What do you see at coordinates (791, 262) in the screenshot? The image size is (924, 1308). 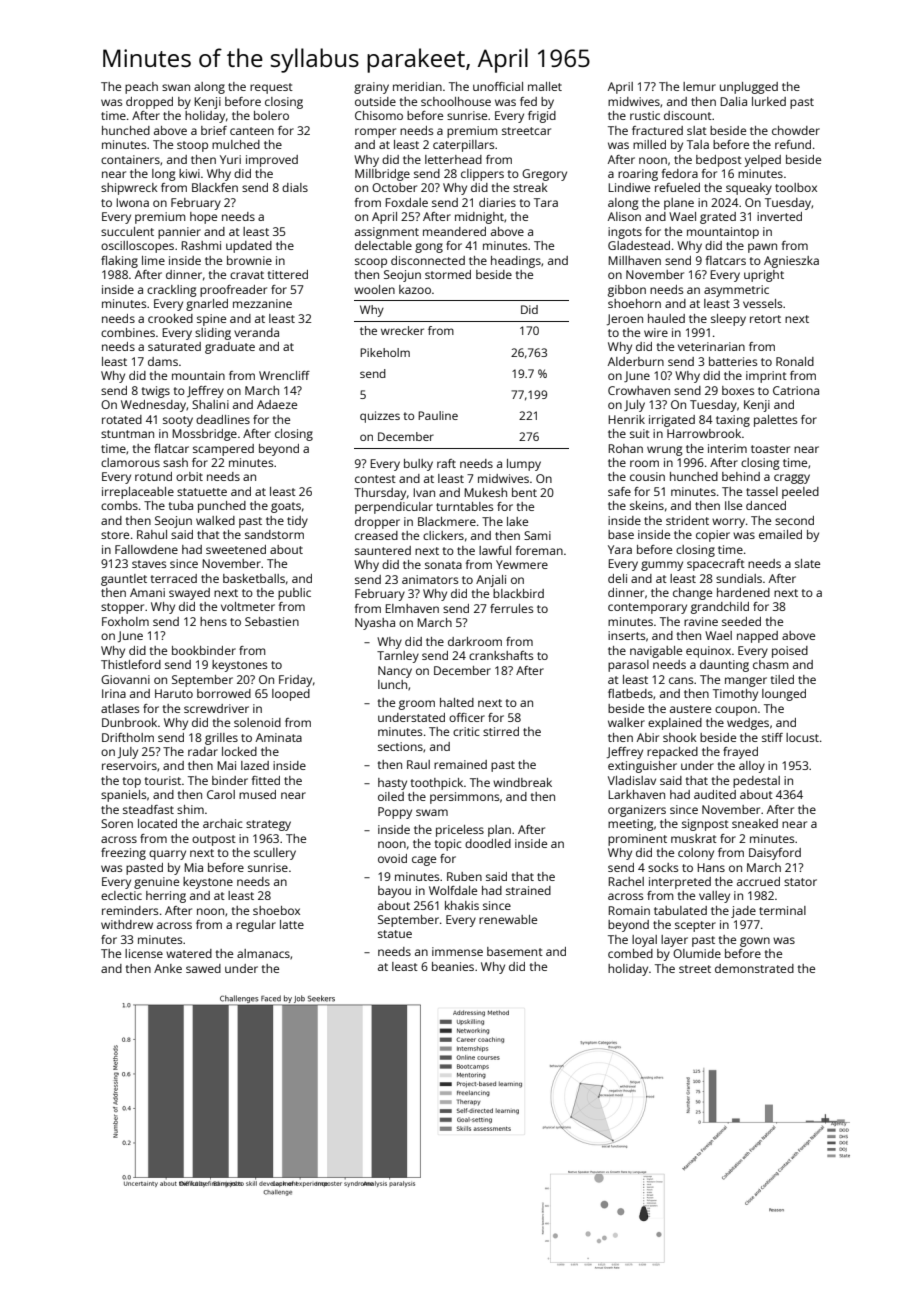 I see `Agnieszka` at bounding box center [791, 262].
